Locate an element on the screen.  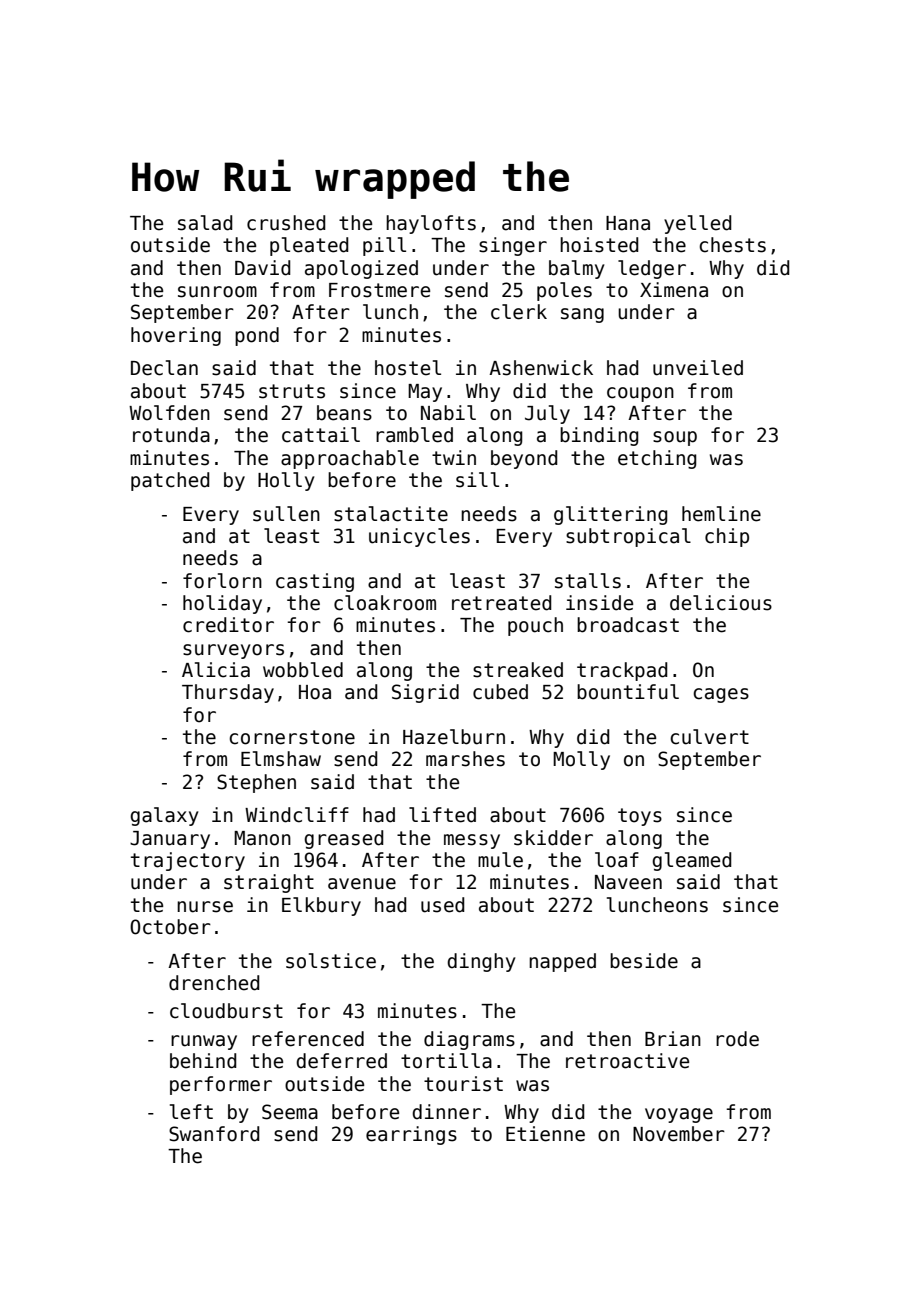
Swanford is located at coordinates (214, 1134).
